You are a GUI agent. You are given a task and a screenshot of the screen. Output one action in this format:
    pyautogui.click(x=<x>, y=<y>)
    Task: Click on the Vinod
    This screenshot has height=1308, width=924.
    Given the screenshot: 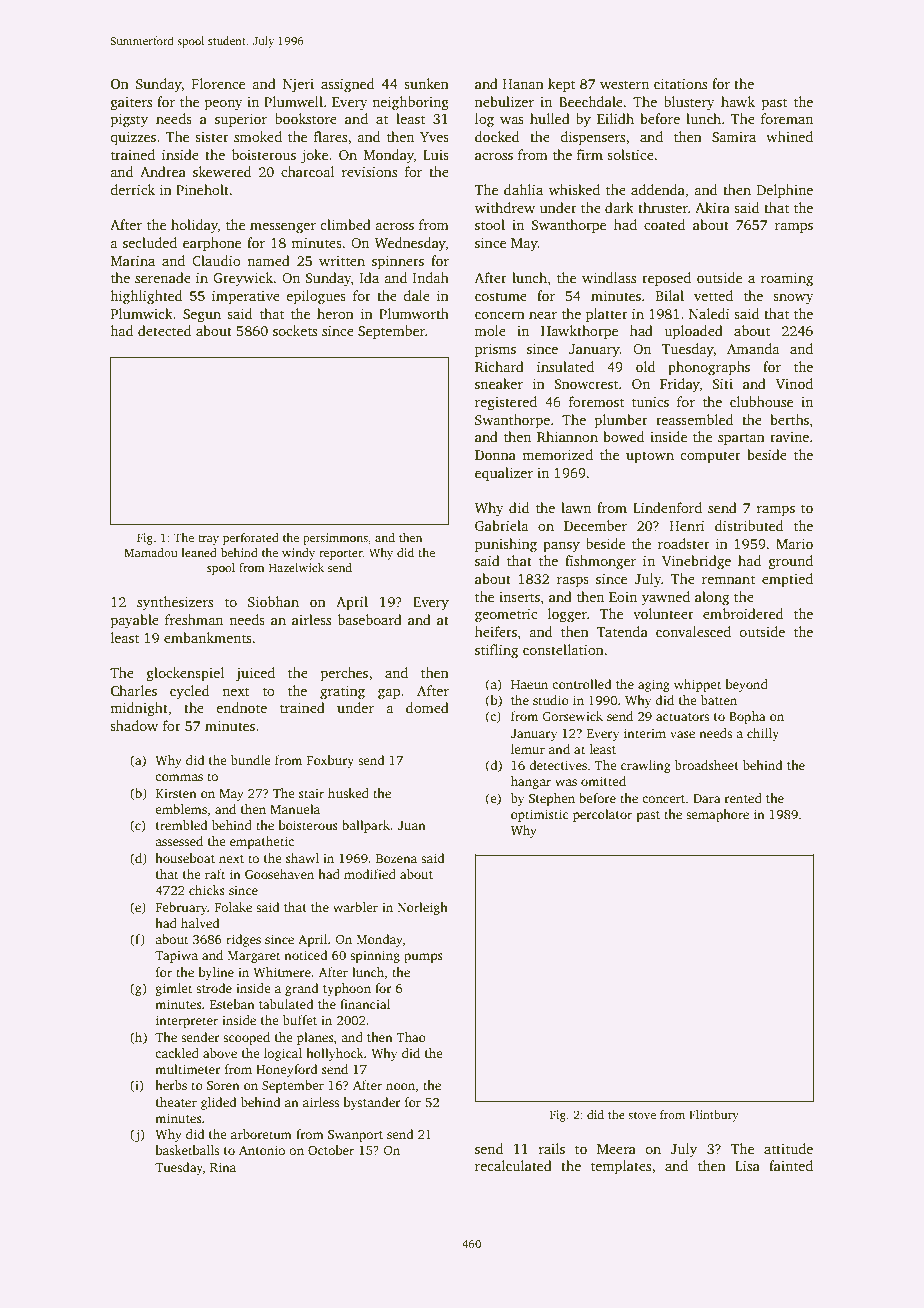 What is the action you would take?
    pyautogui.click(x=794, y=383)
